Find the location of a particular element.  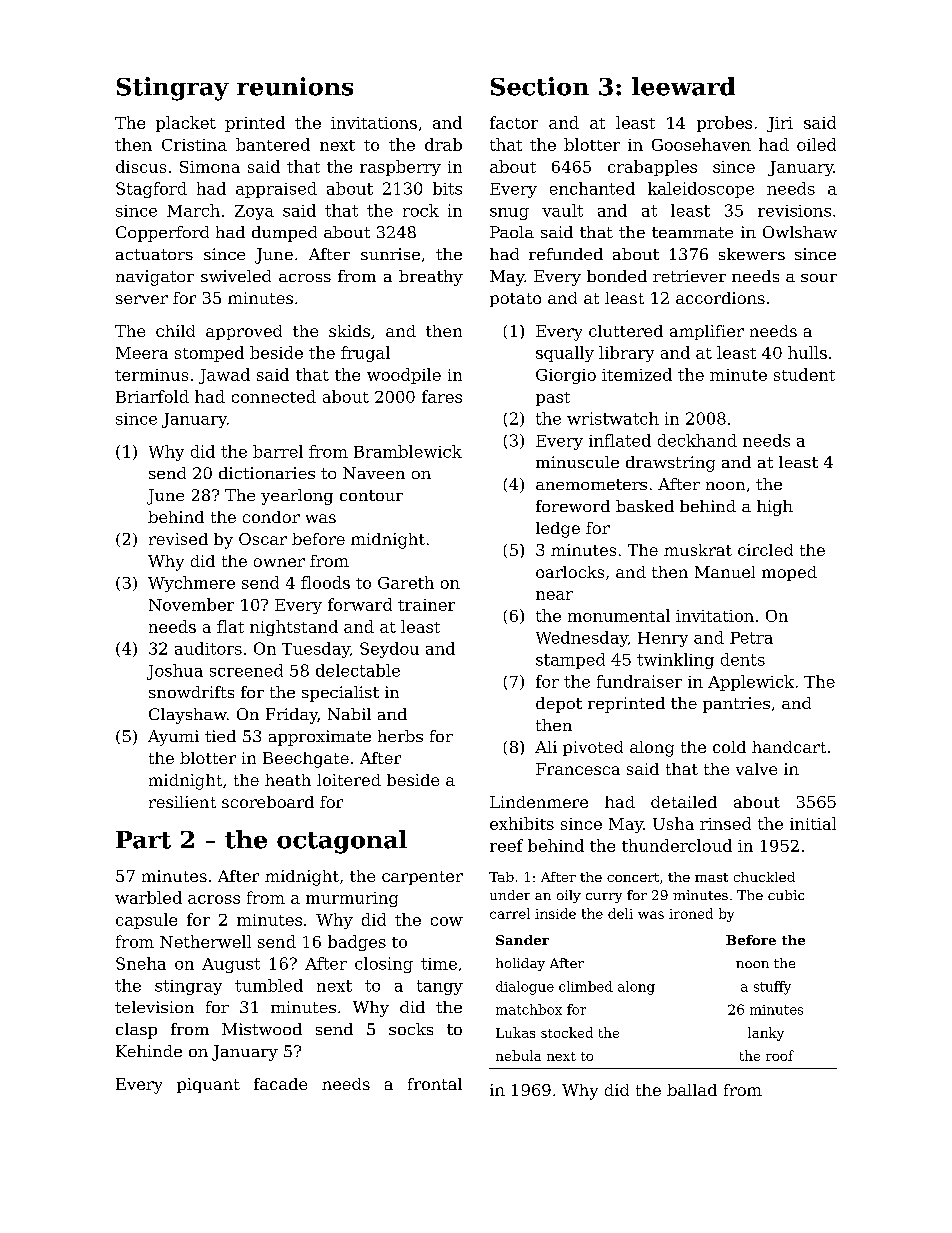

November is located at coordinates (191, 604).
